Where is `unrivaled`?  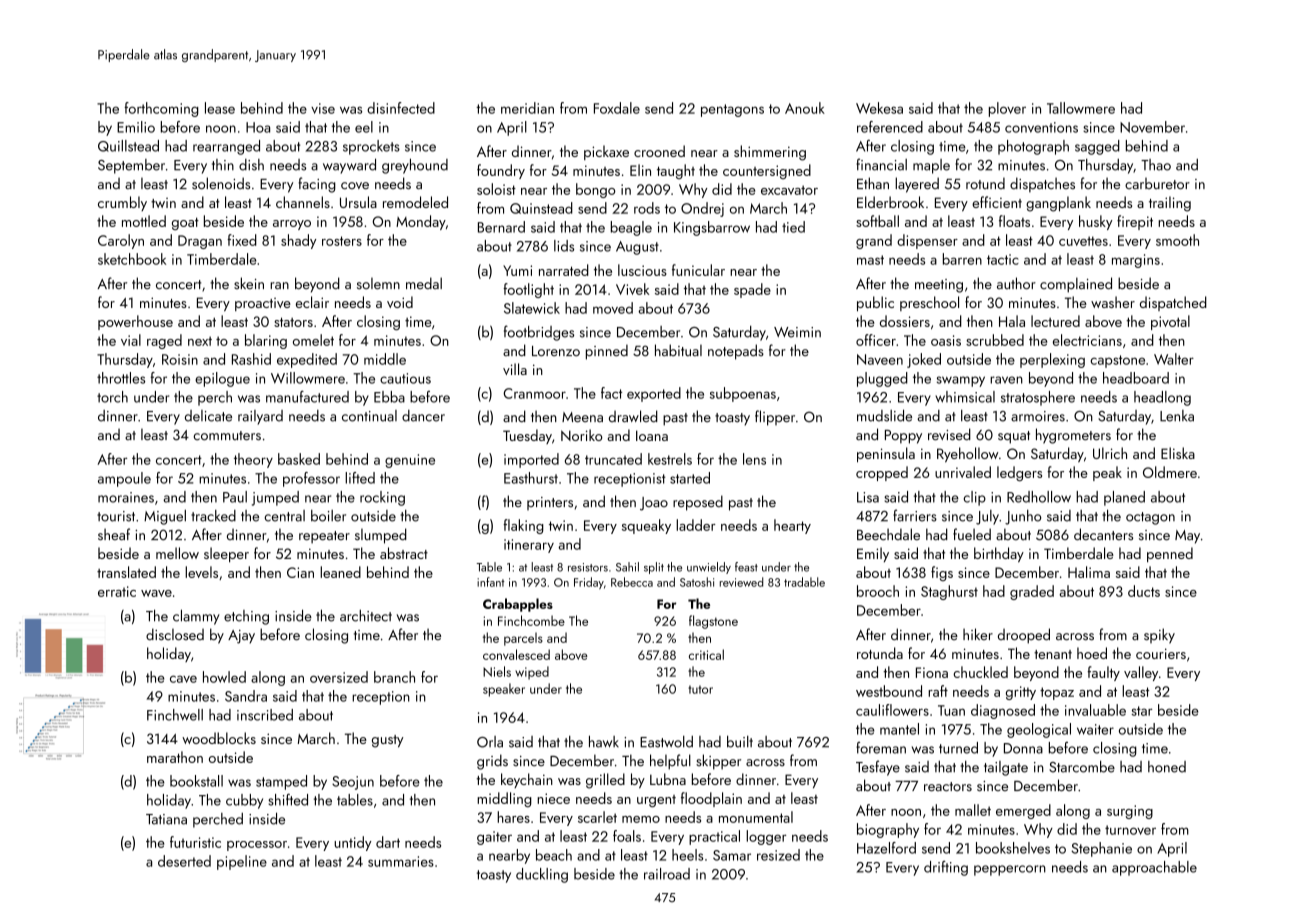
unrivaled is located at coordinates (963, 472).
